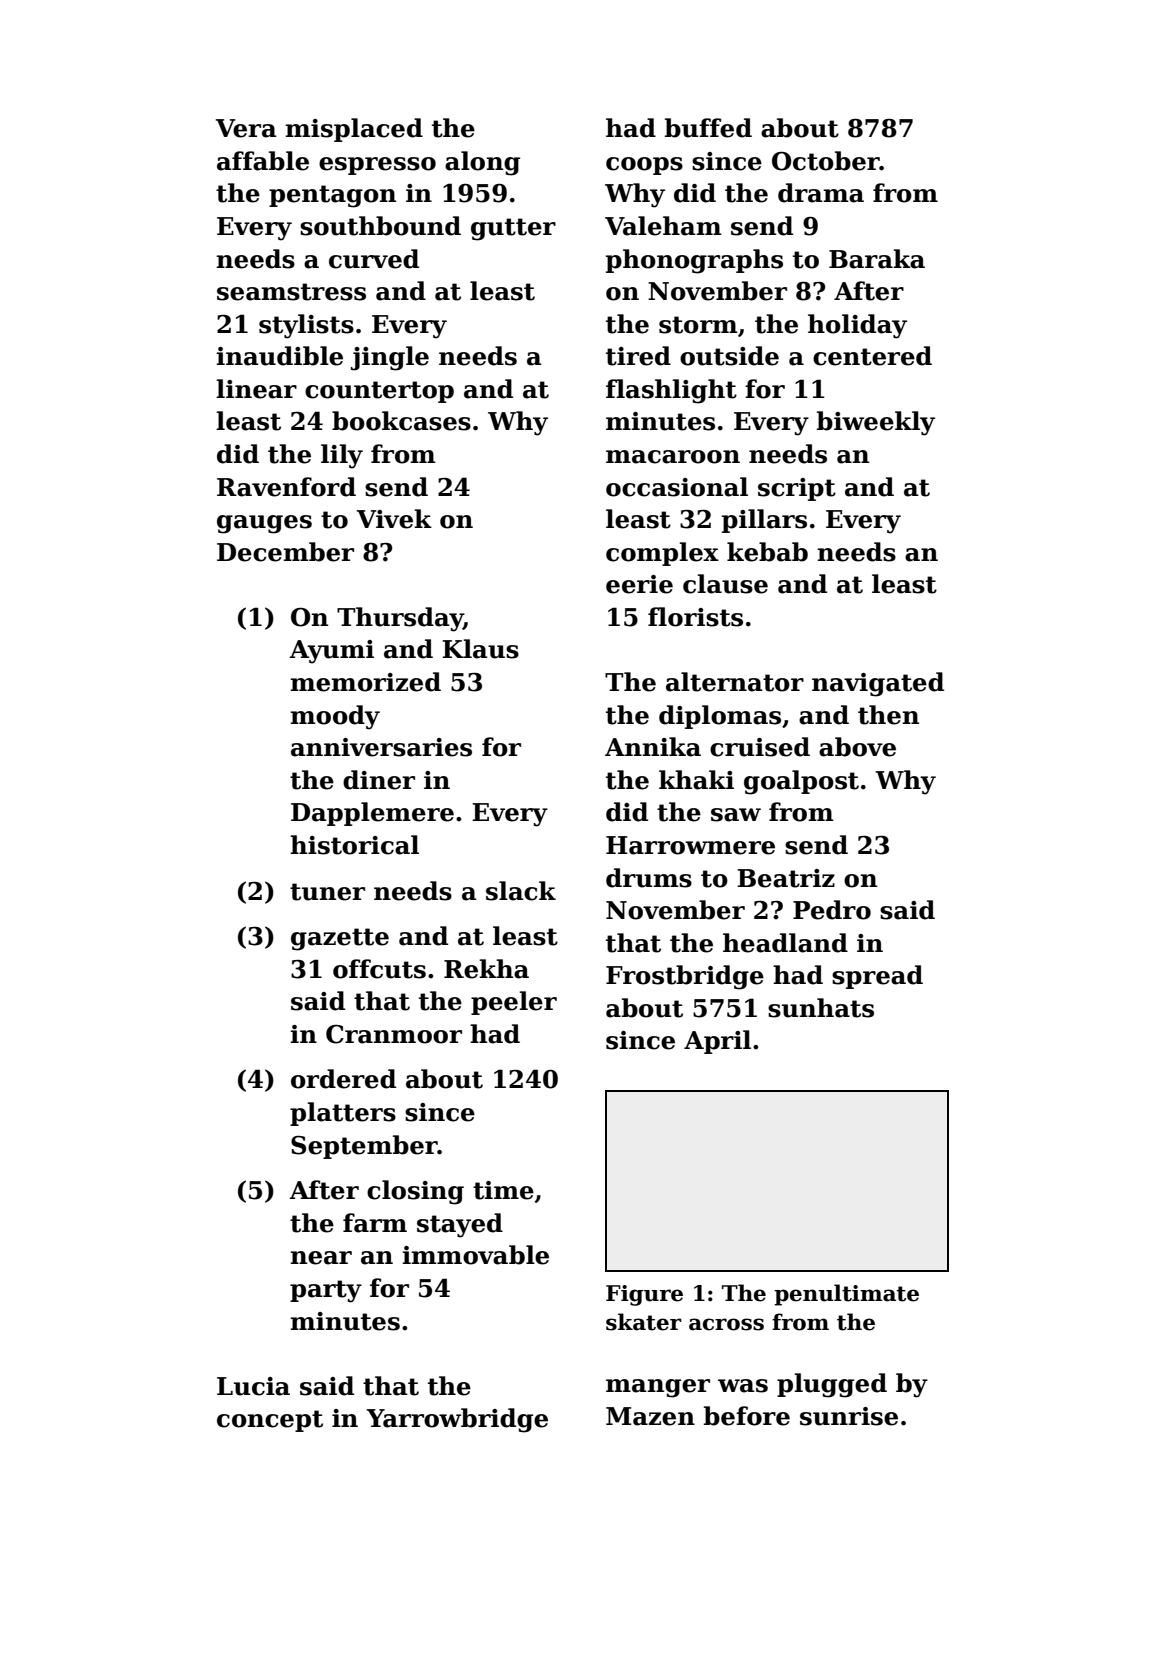  Describe the element at coordinates (857, 326) in the document. I see `holiday` at that location.
